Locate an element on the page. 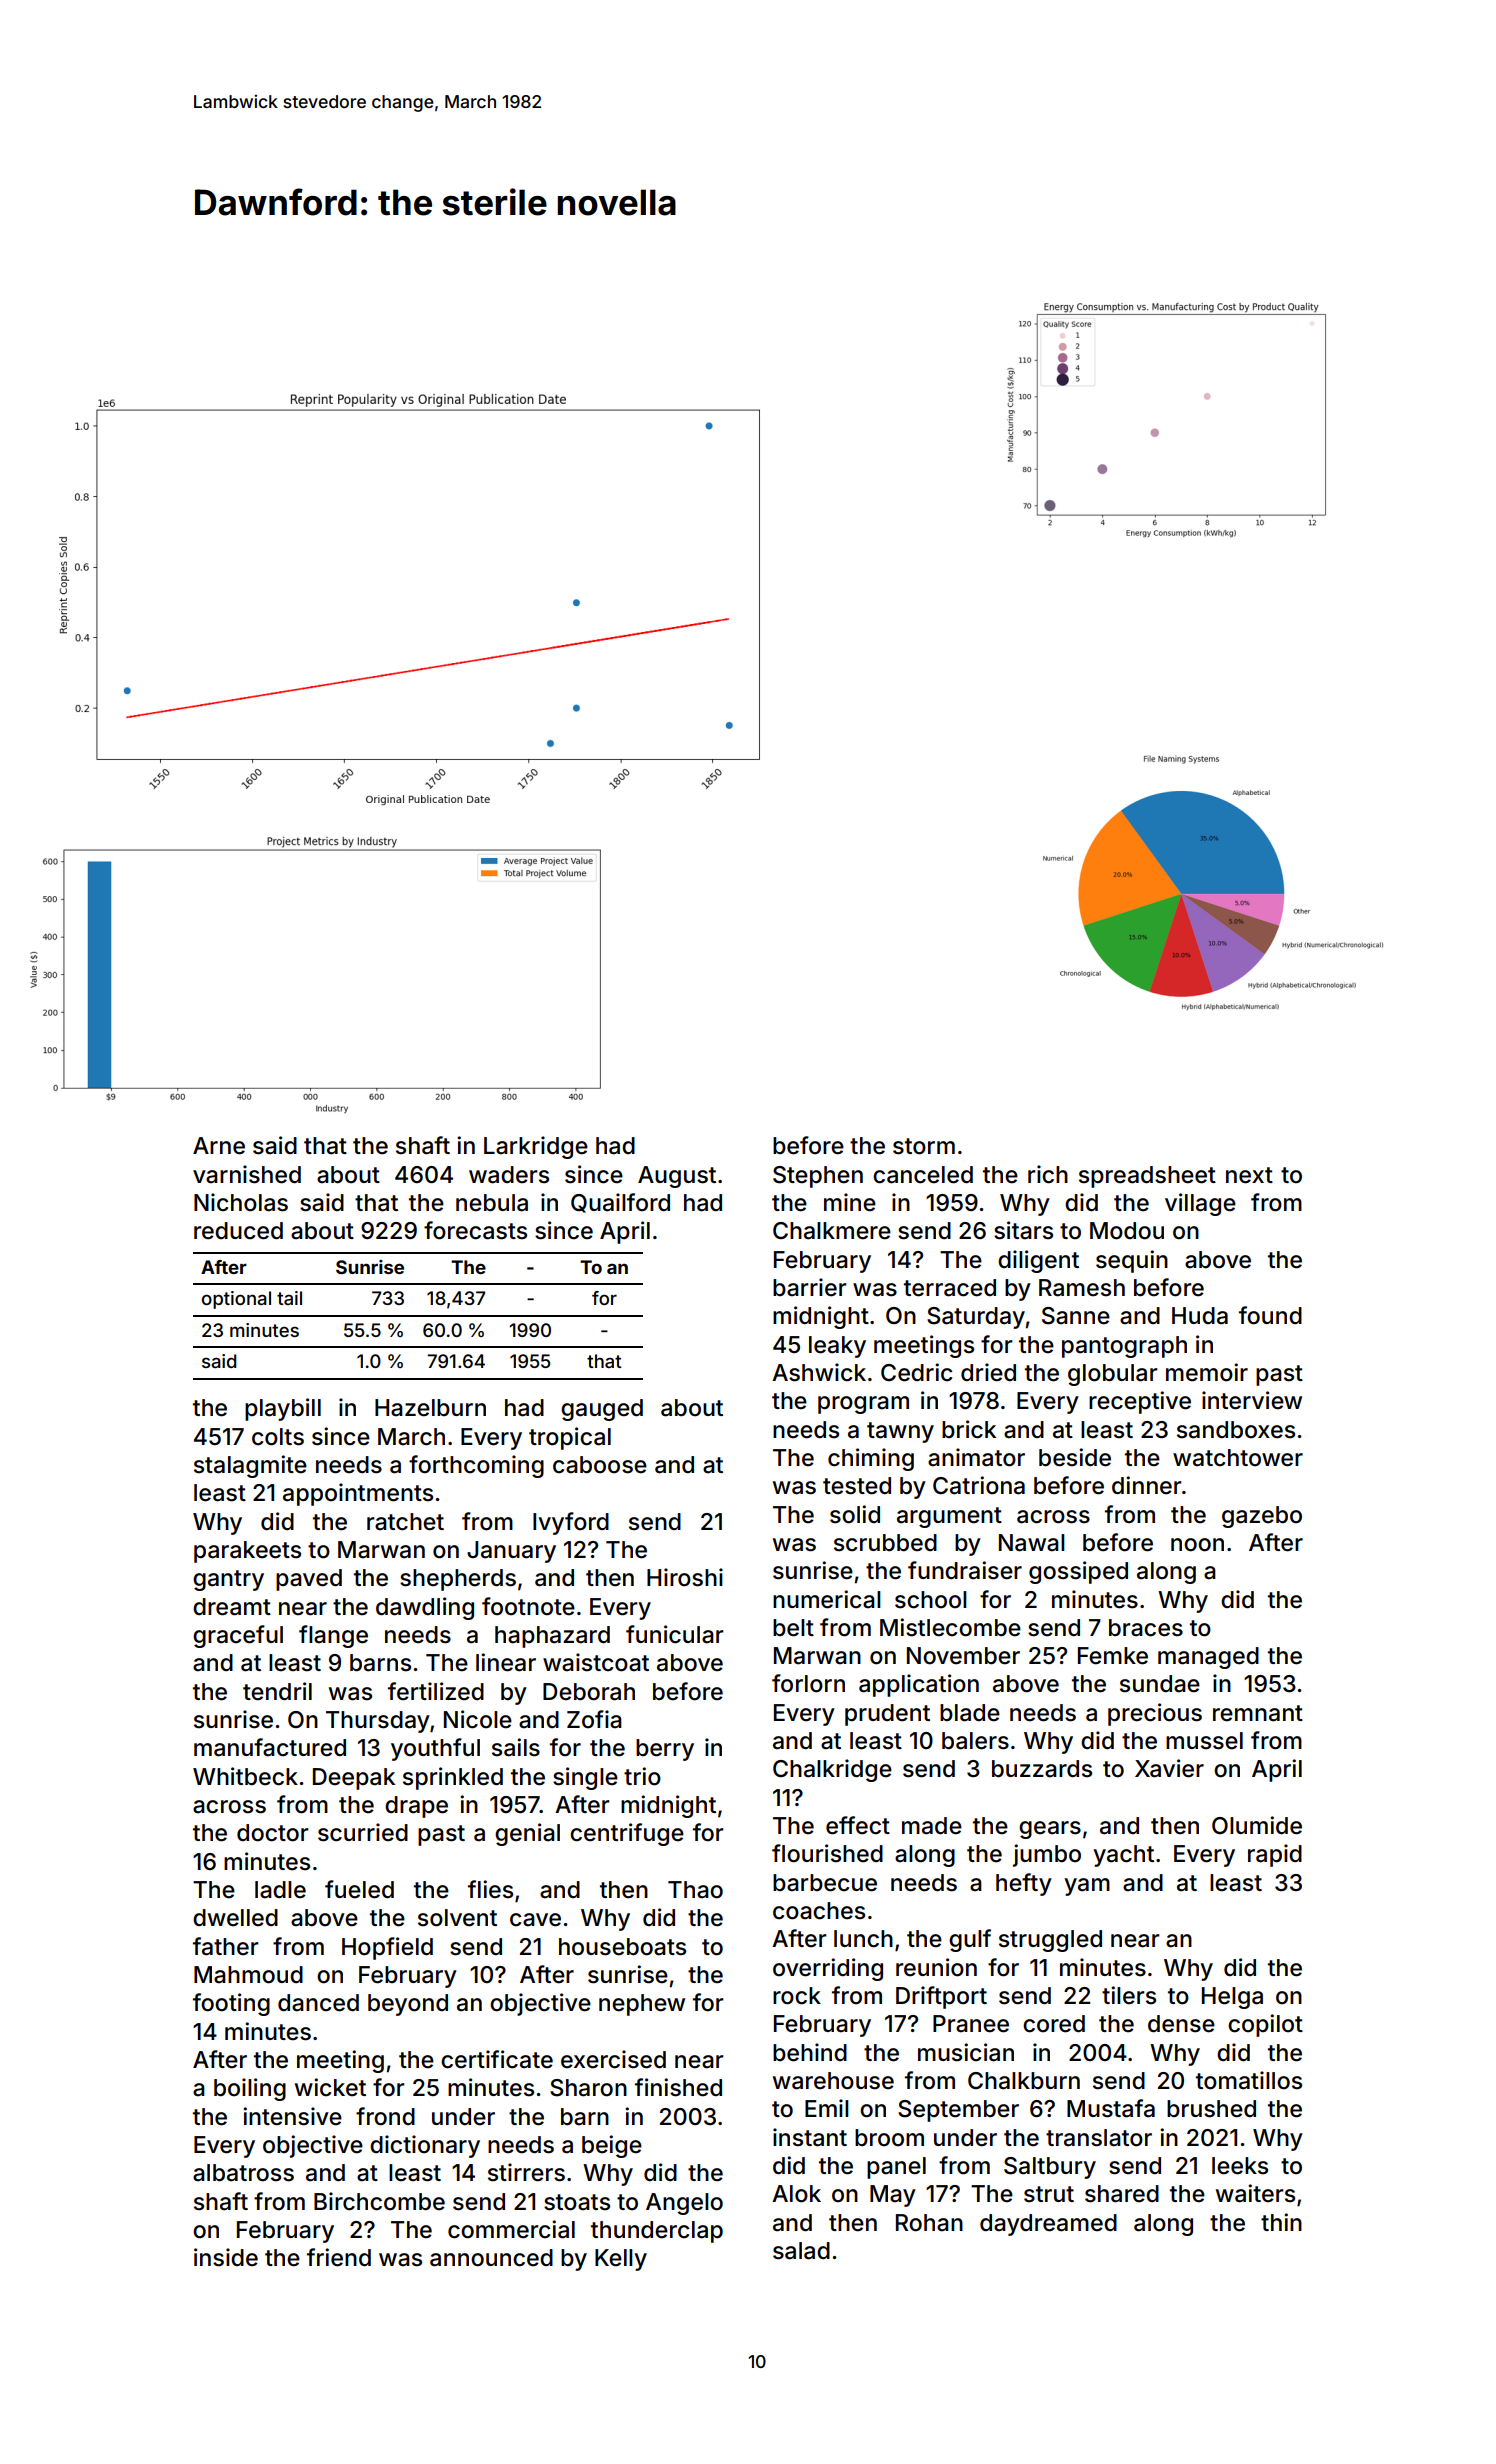  spreadsheet is located at coordinates (1147, 1177).
